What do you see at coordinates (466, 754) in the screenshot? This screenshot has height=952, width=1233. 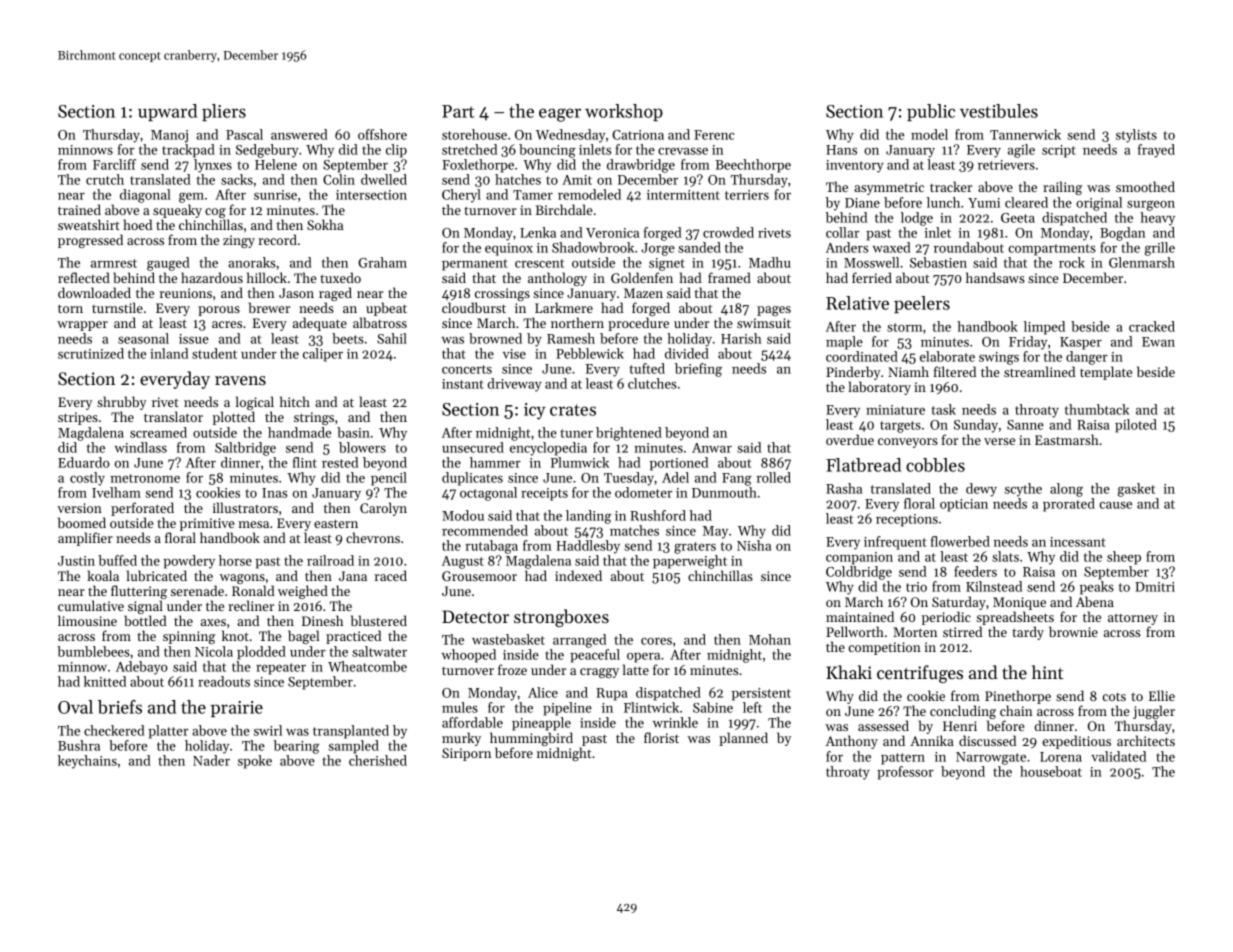 I see `Siriporn` at bounding box center [466, 754].
